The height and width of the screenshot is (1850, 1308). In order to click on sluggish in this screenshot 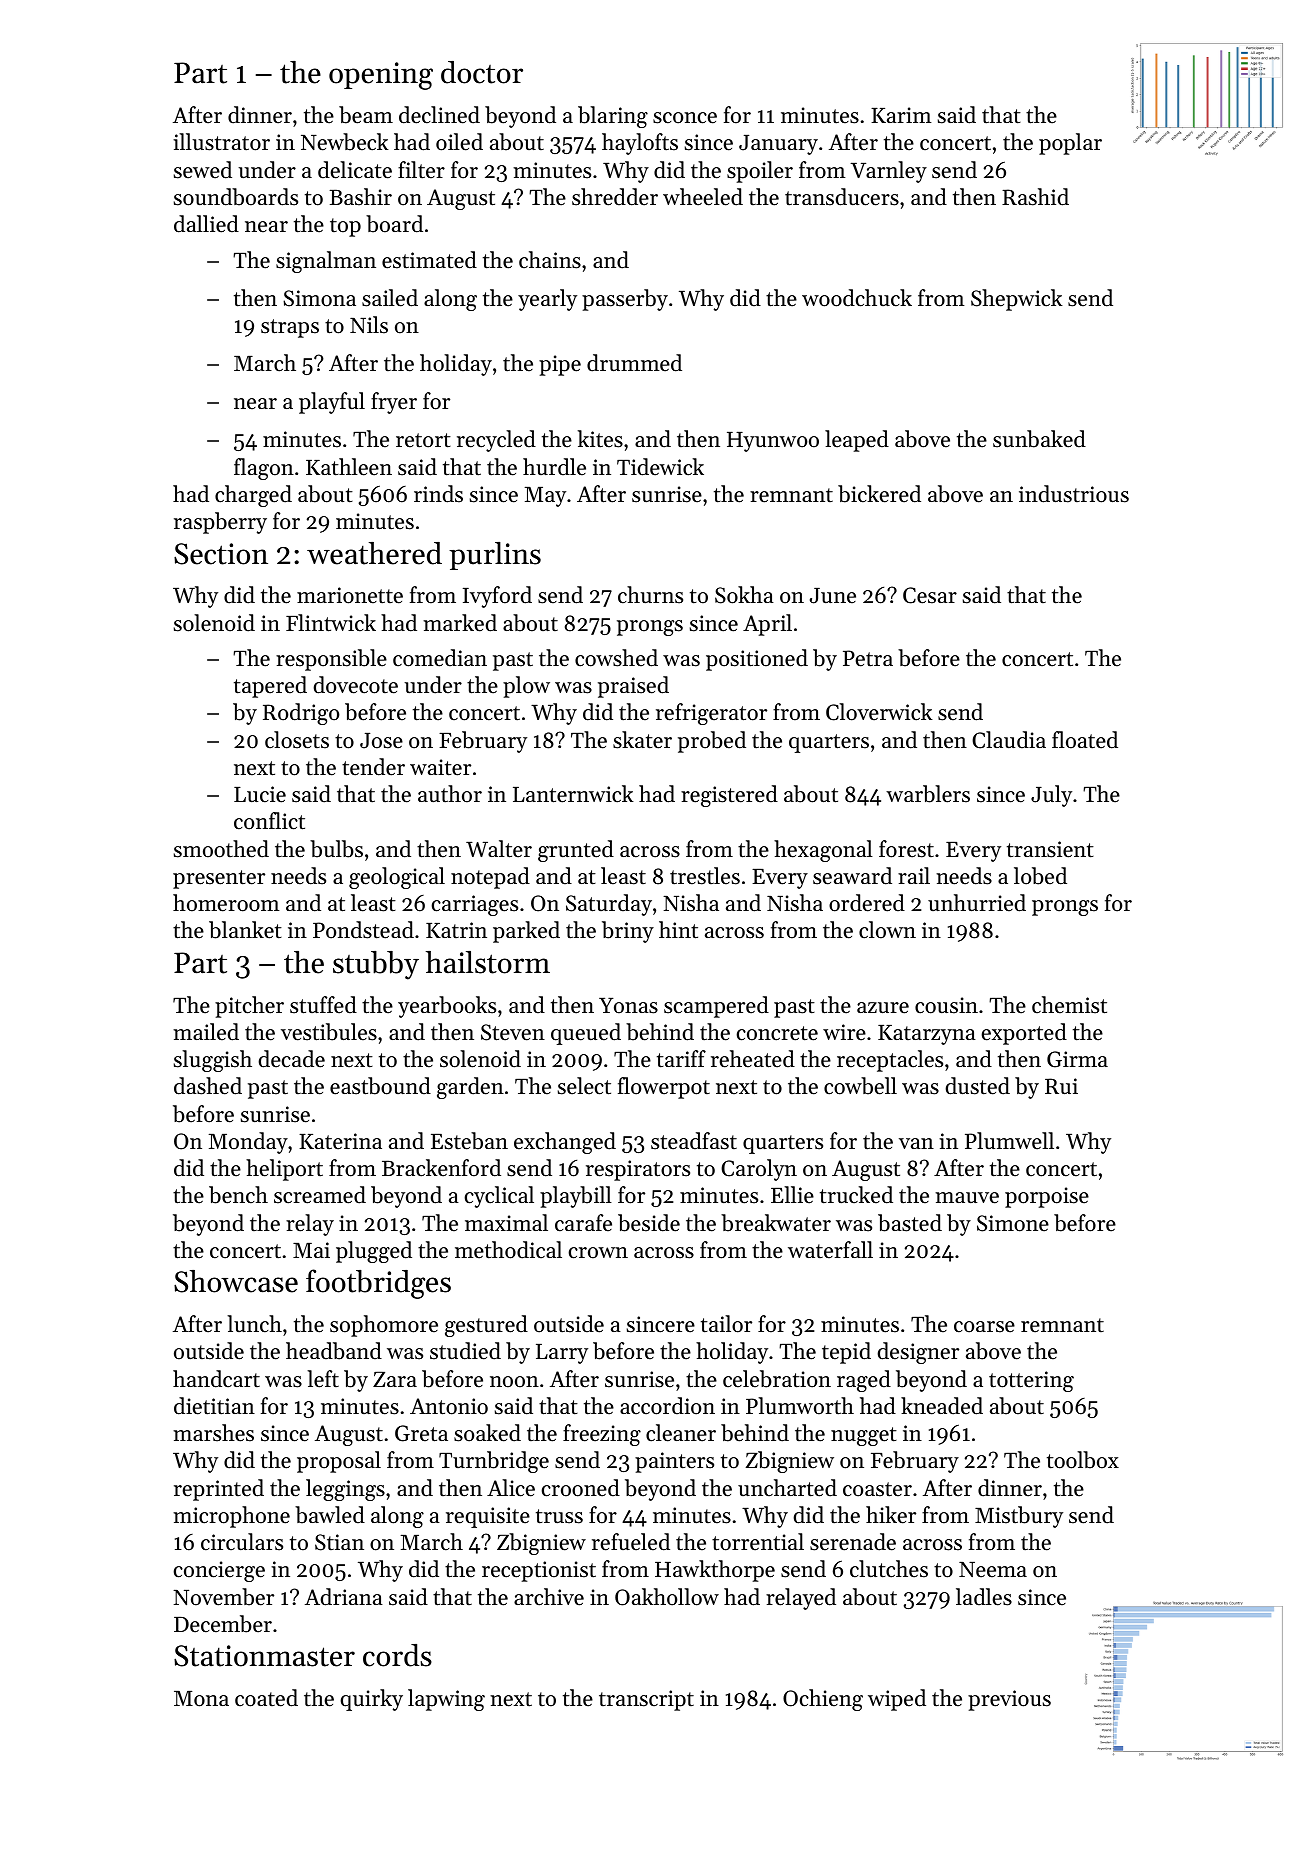, I will do `click(213, 1061)`.
